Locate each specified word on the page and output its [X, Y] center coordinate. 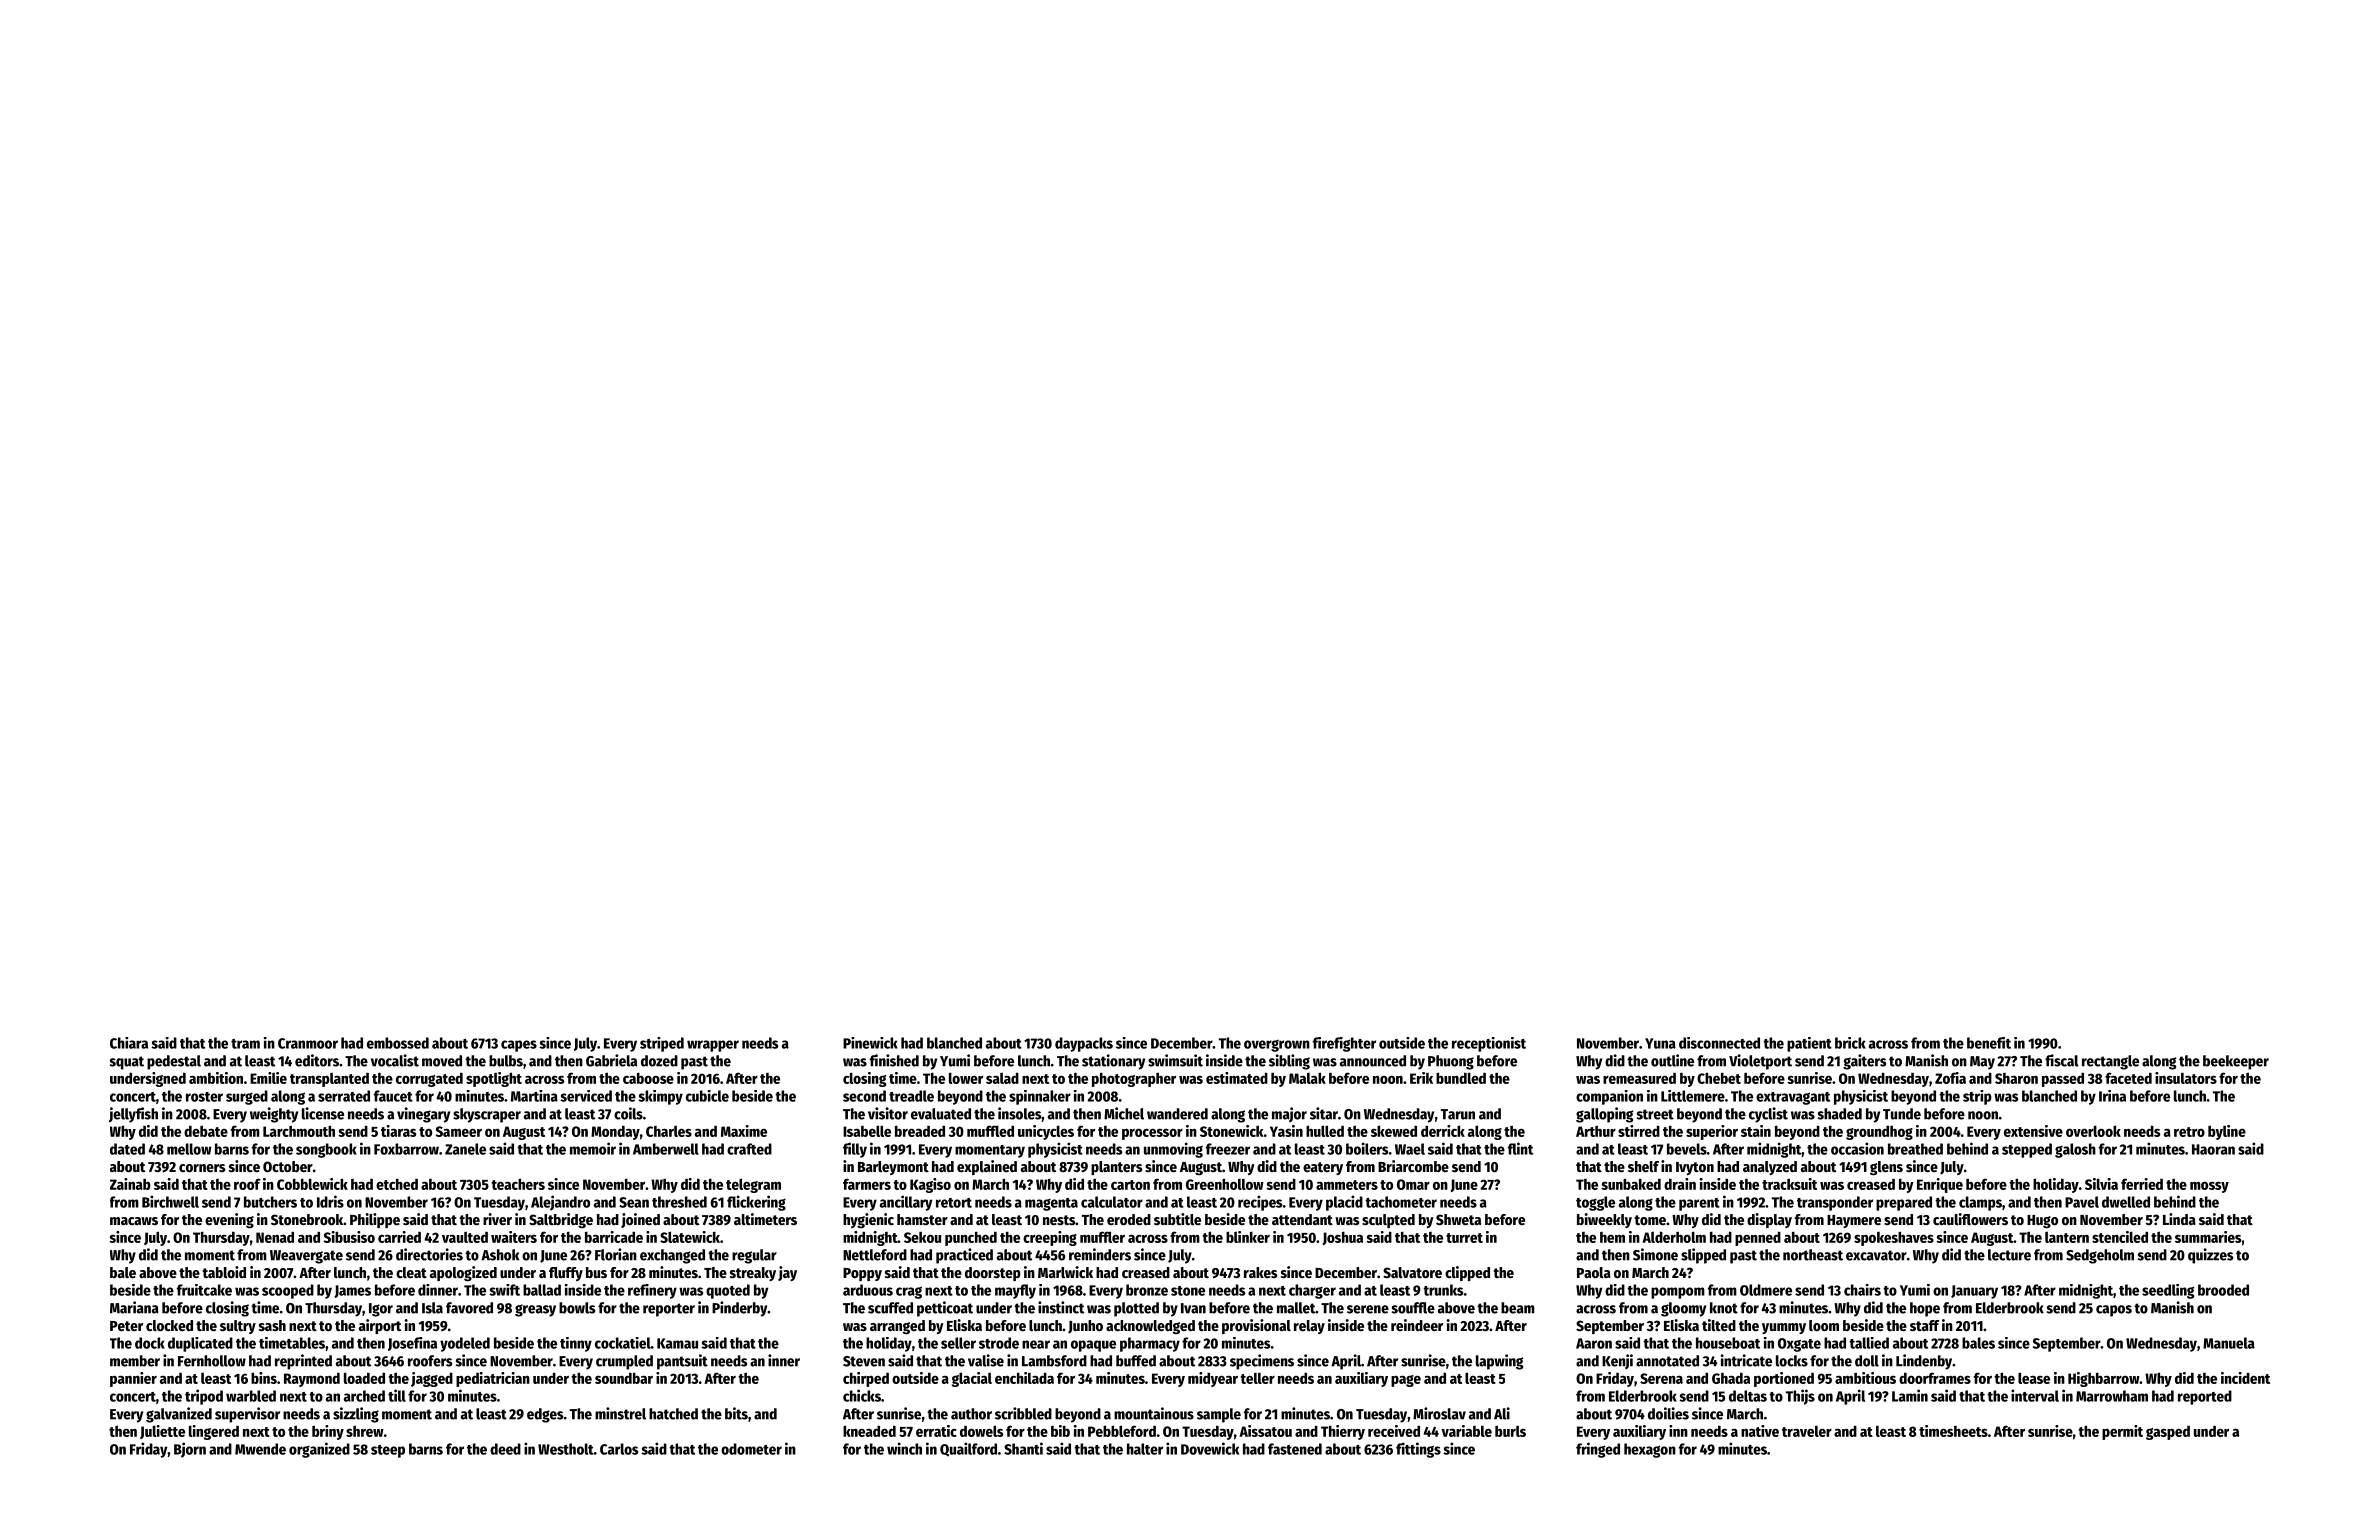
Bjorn [190, 1450]
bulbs [506, 1061]
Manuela [2229, 1343]
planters [1116, 1168]
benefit [1989, 1043]
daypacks [1084, 1044]
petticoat [945, 1309]
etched [397, 1184]
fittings [1418, 1450]
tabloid [224, 1272]
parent [1699, 1204]
